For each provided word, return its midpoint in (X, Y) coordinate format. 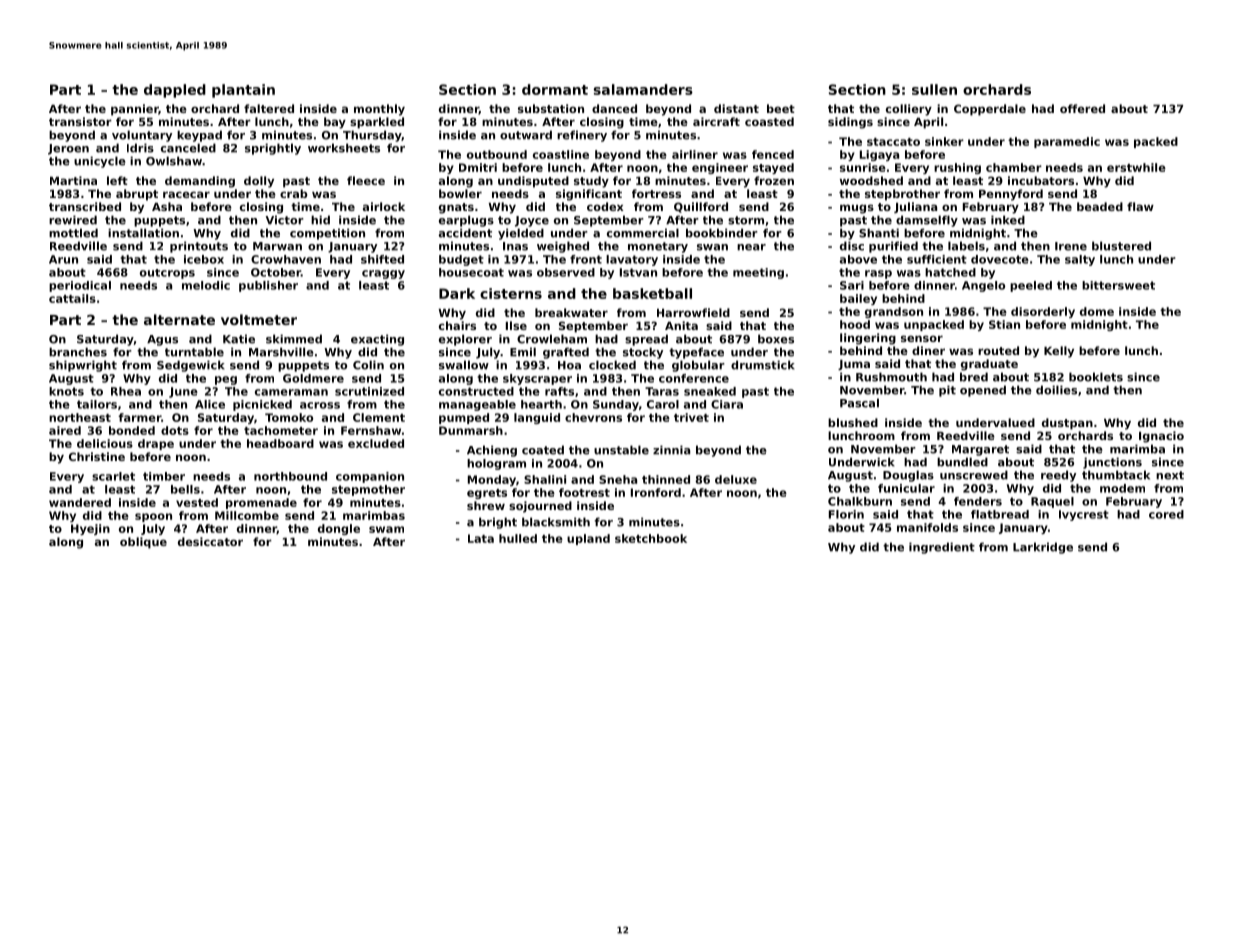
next (1170, 475)
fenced (773, 154)
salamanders (643, 89)
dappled (175, 91)
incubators (1041, 180)
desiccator (210, 541)
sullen (934, 89)
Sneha (618, 479)
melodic (206, 285)
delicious (105, 443)
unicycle (100, 162)
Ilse (516, 325)
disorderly (1043, 312)
